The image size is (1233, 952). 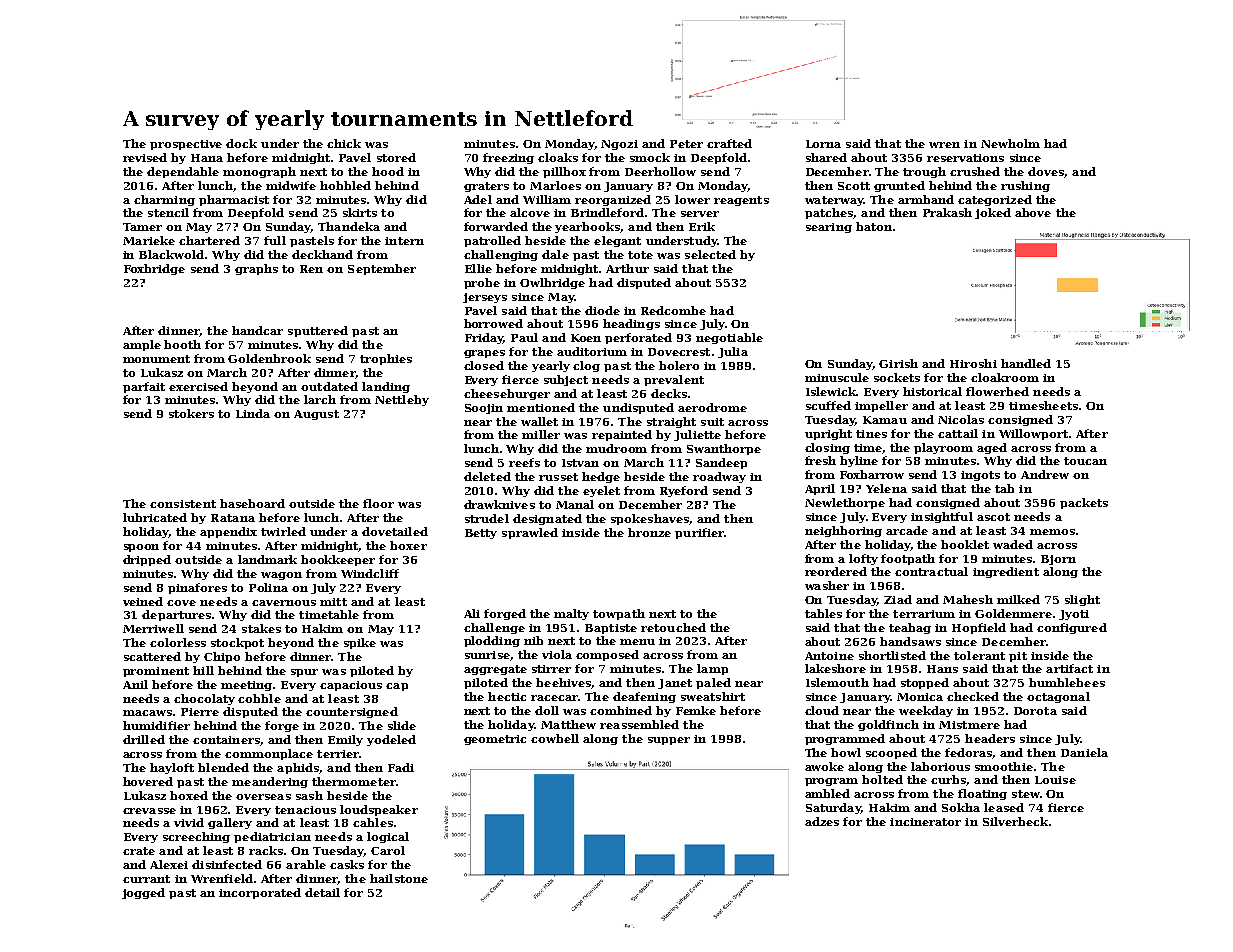 I want to click on Louise, so click(x=1055, y=780).
